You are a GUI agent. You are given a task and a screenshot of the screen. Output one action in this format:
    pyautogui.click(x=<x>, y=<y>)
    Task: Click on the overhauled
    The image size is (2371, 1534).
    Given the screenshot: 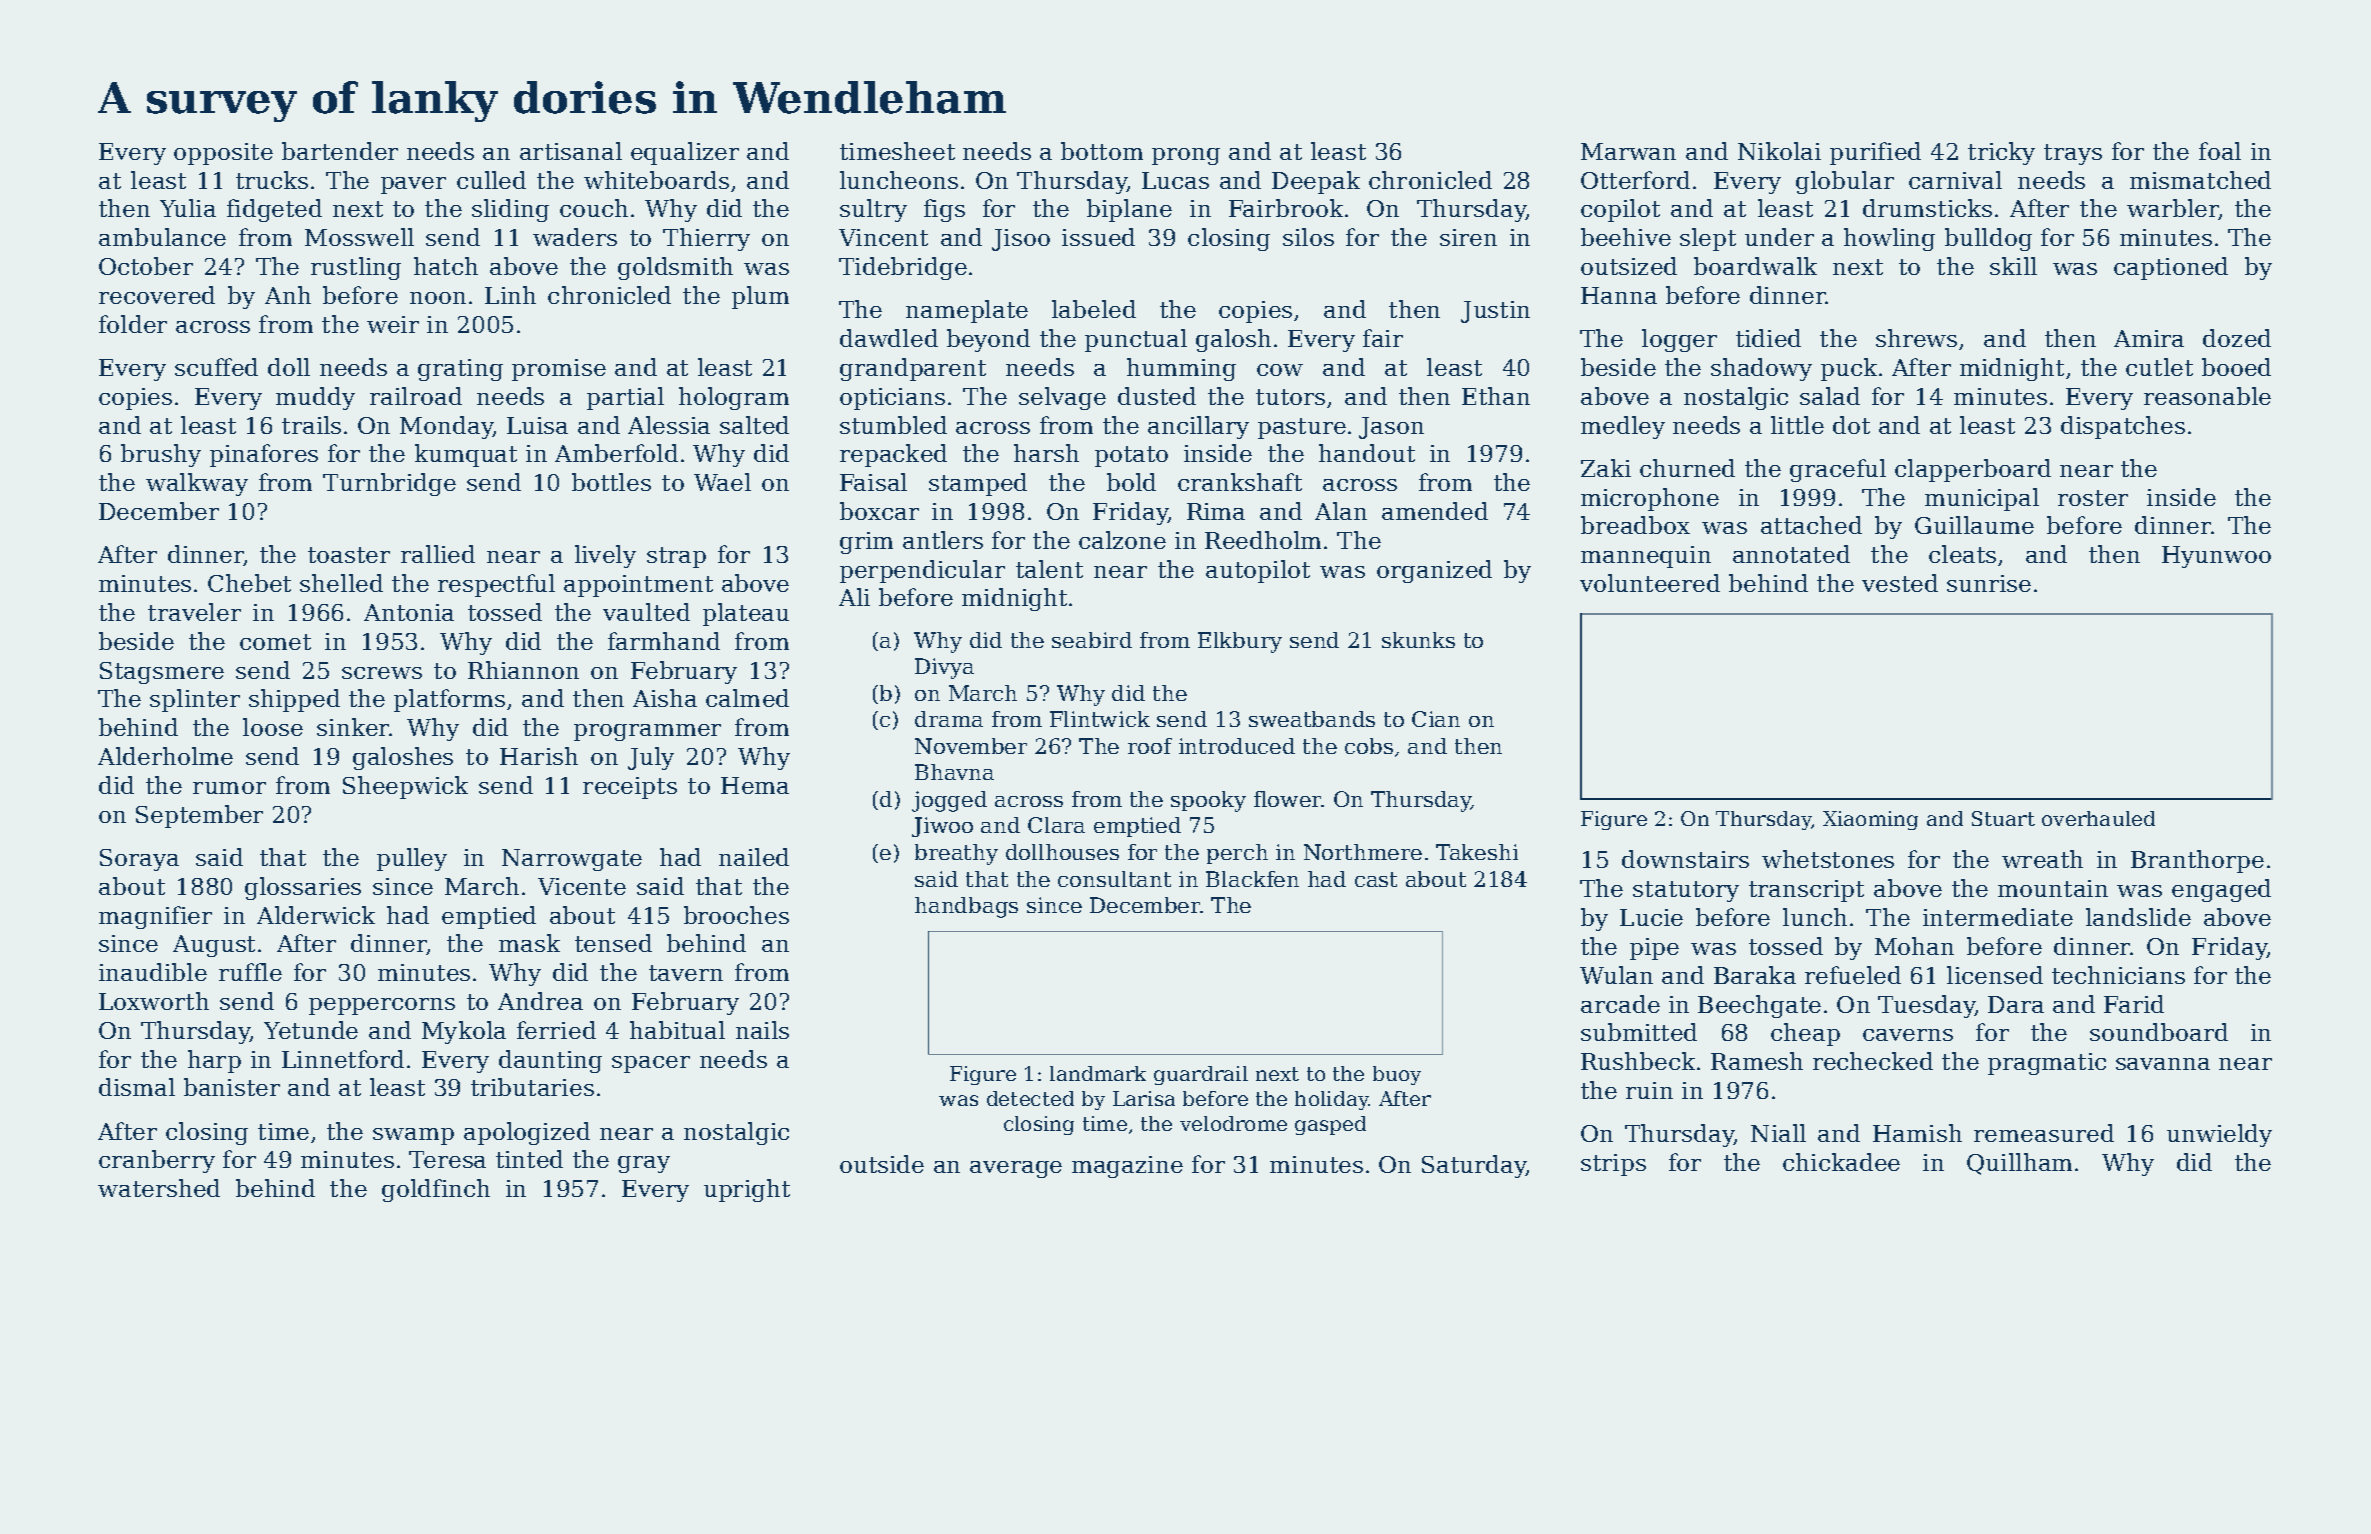 What is the action you would take?
    pyautogui.click(x=2098, y=818)
